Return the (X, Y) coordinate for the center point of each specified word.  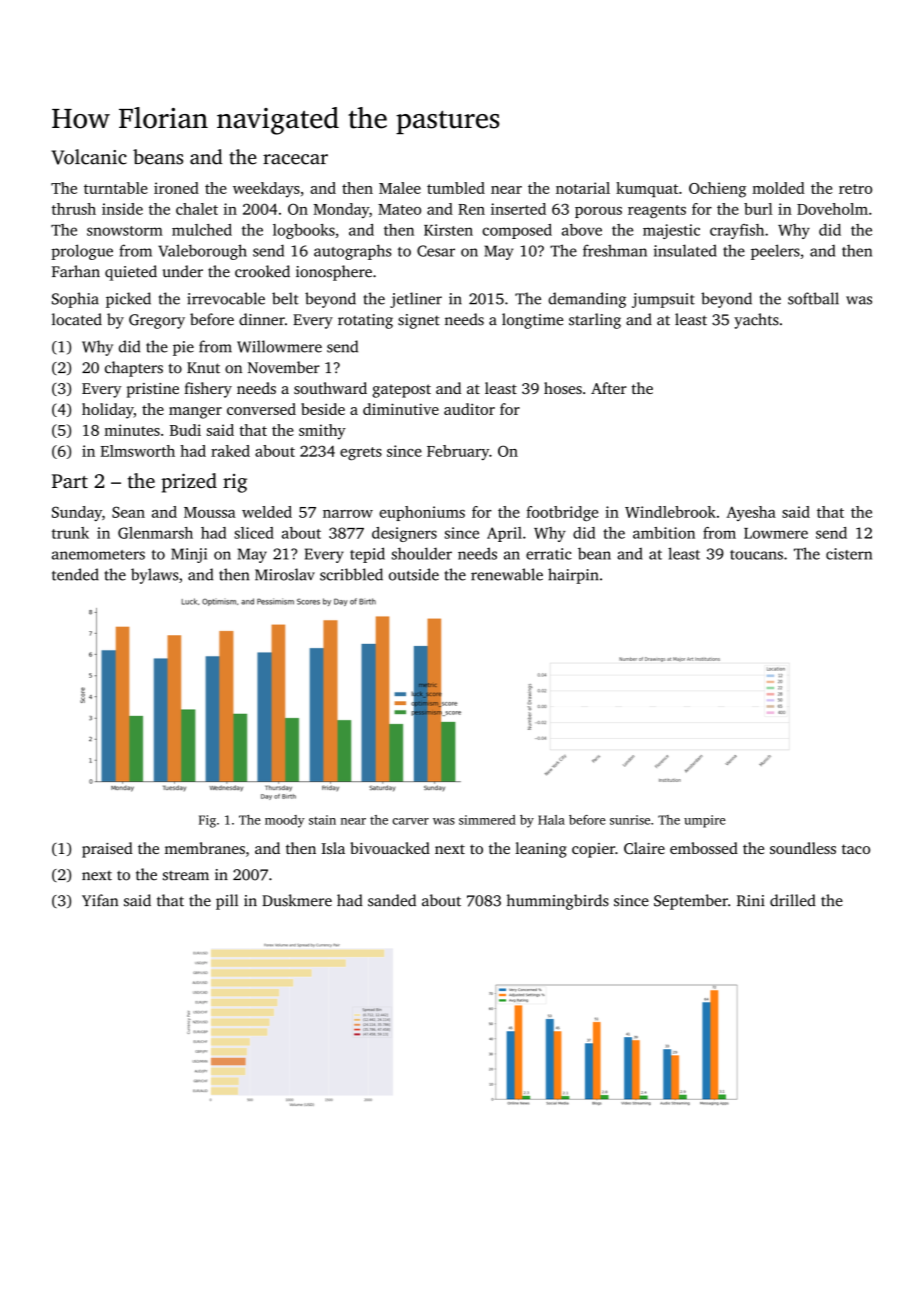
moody (285, 821)
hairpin (573, 576)
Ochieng (717, 190)
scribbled (351, 574)
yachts (756, 321)
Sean (128, 512)
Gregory (157, 321)
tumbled (456, 188)
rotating (365, 321)
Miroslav (285, 574)
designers (404, 534)
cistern (849, 554)
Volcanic (89, 157)
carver (410, 821)
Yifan (100, 900)
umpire (705, 821)
